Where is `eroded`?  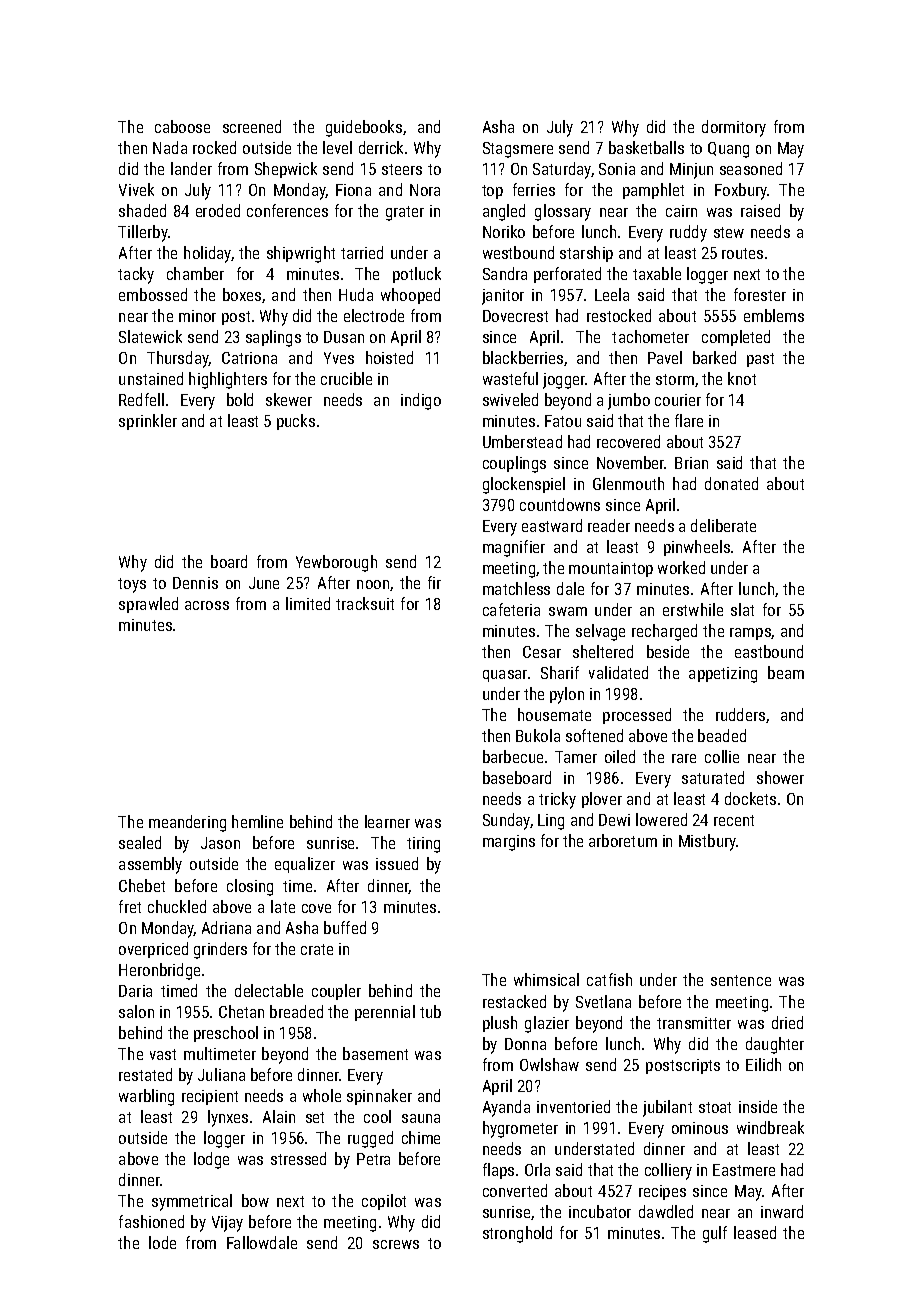
eroded is located at coordinates (218, 210).
